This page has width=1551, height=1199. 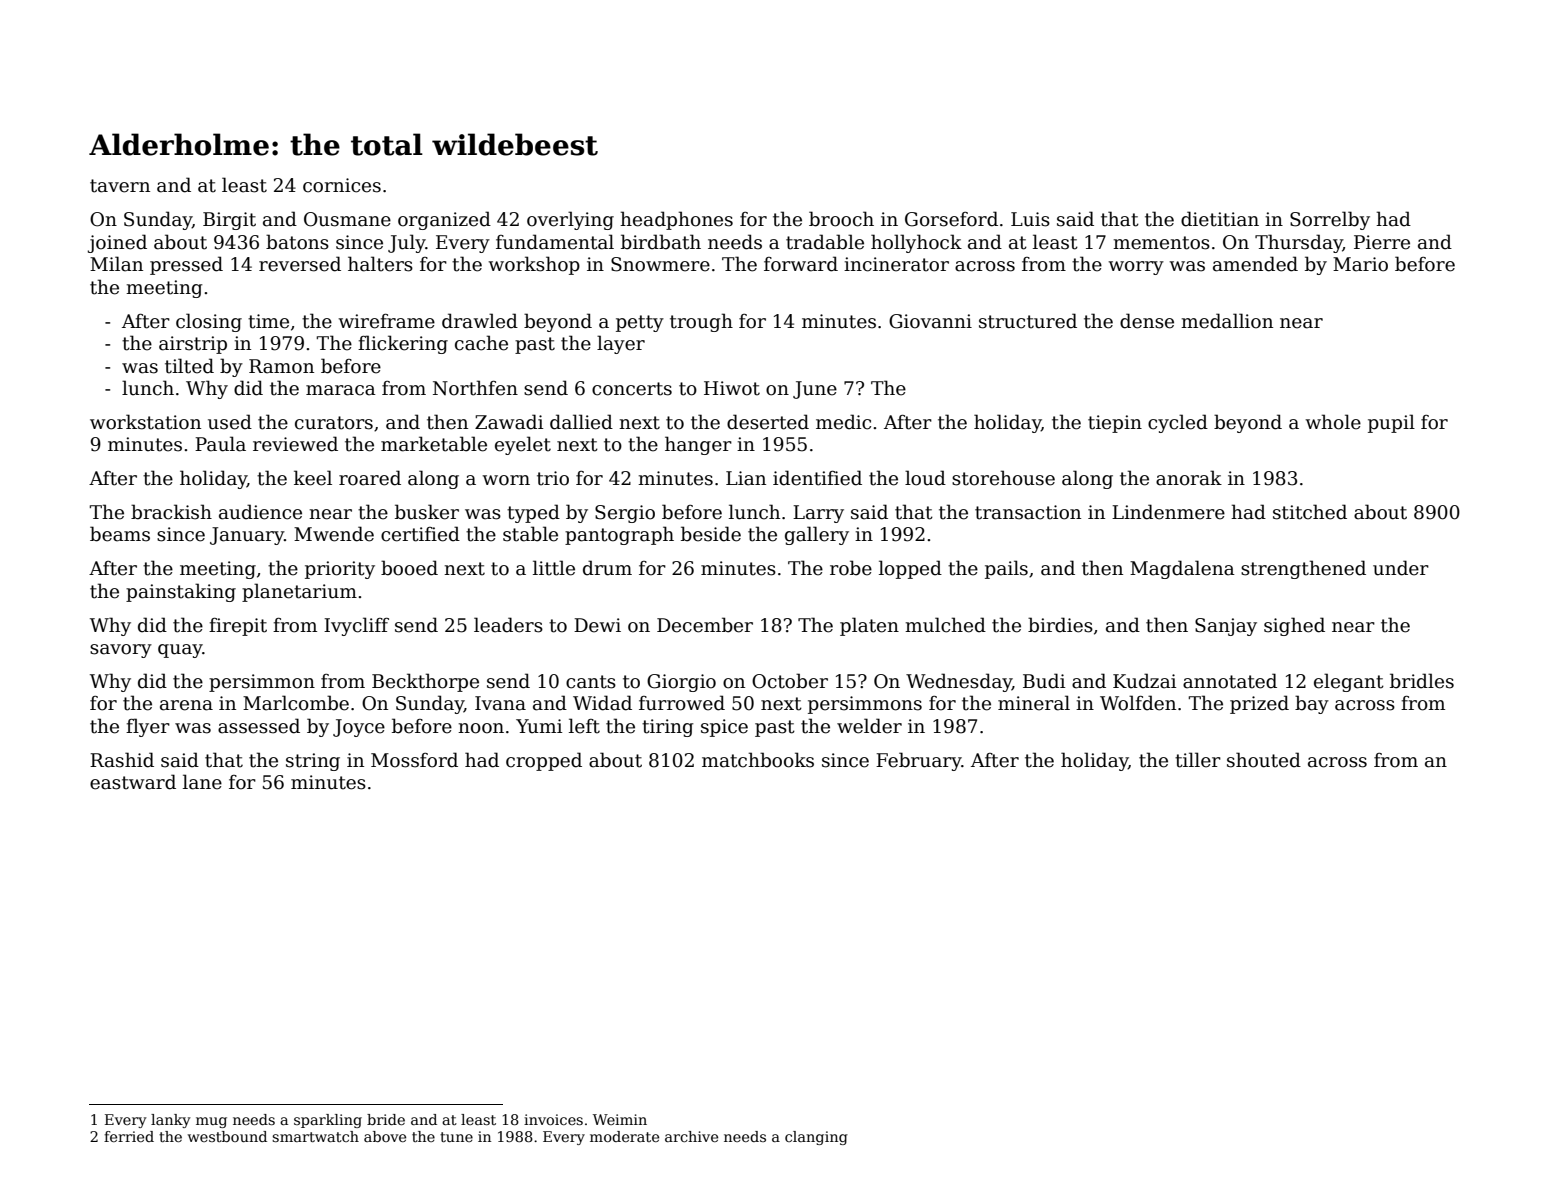 What do you see at coordinates (1198, 760) in the page?
I see `tiller` at bounding box center [1198, 760].
